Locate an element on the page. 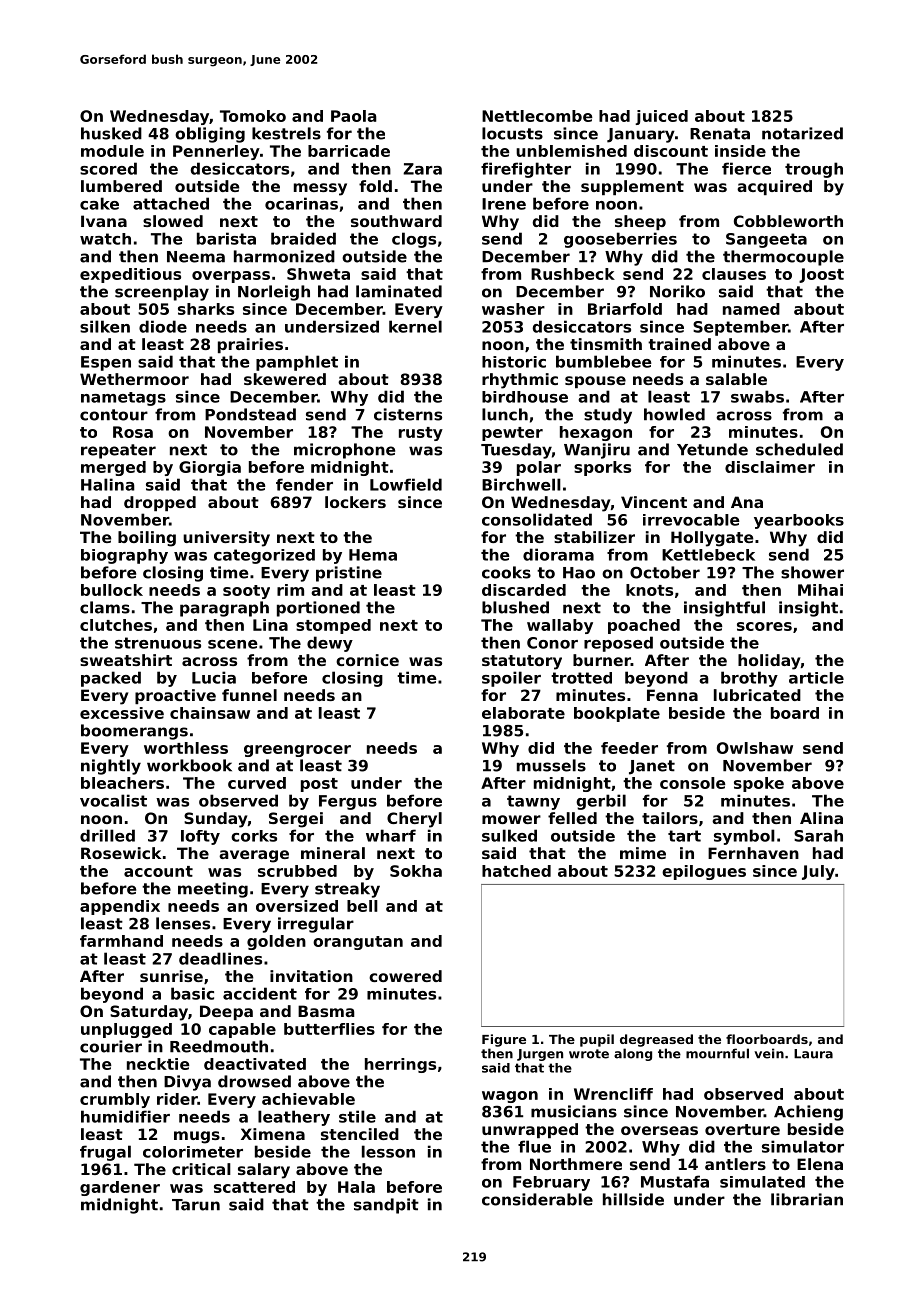  braided is located at coordinates (303, 238).
